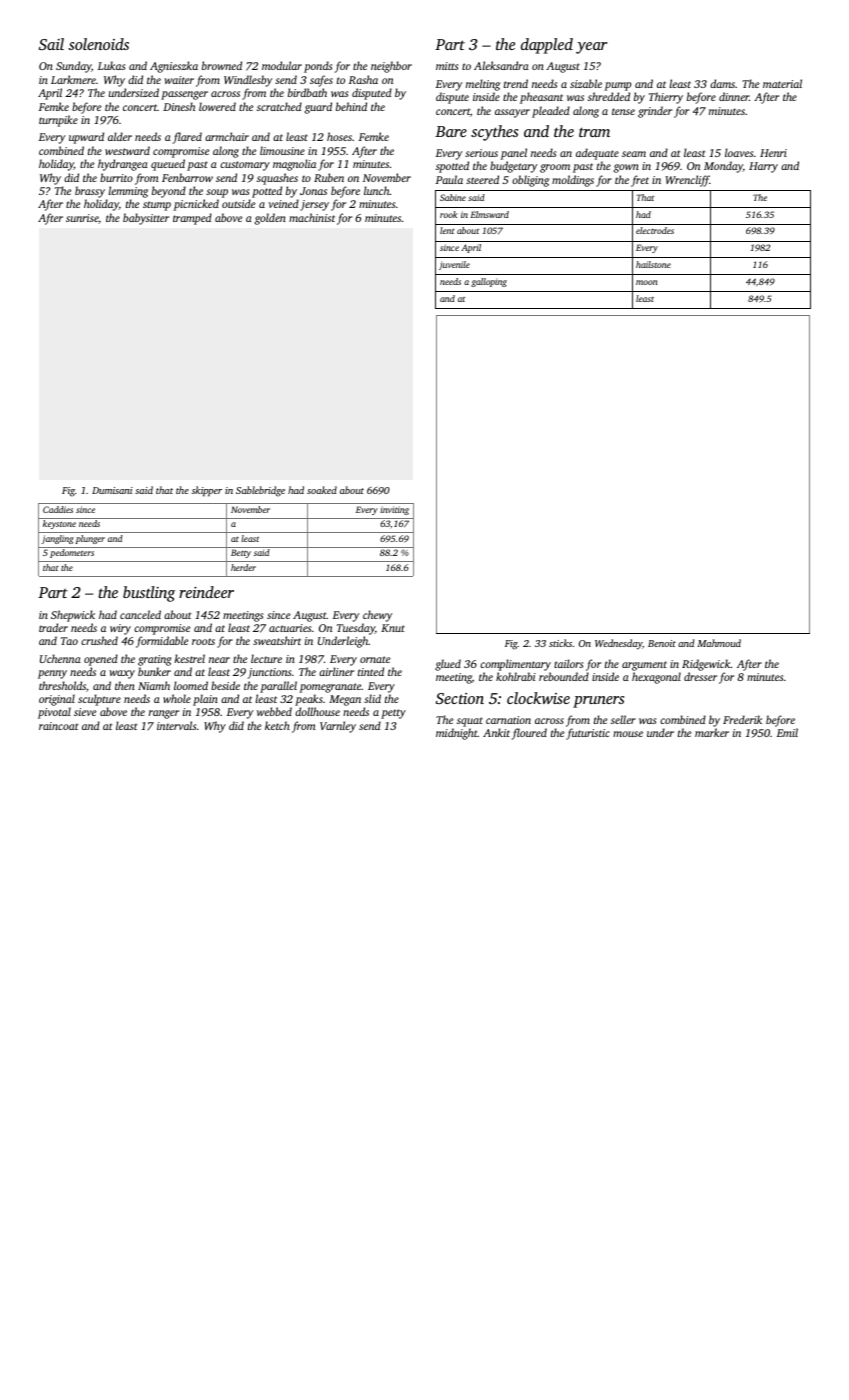 The width and height of the image is (849, 1400). Describe the element at coordinates (541, 98) in the image. I see `pheasant` at that location.
